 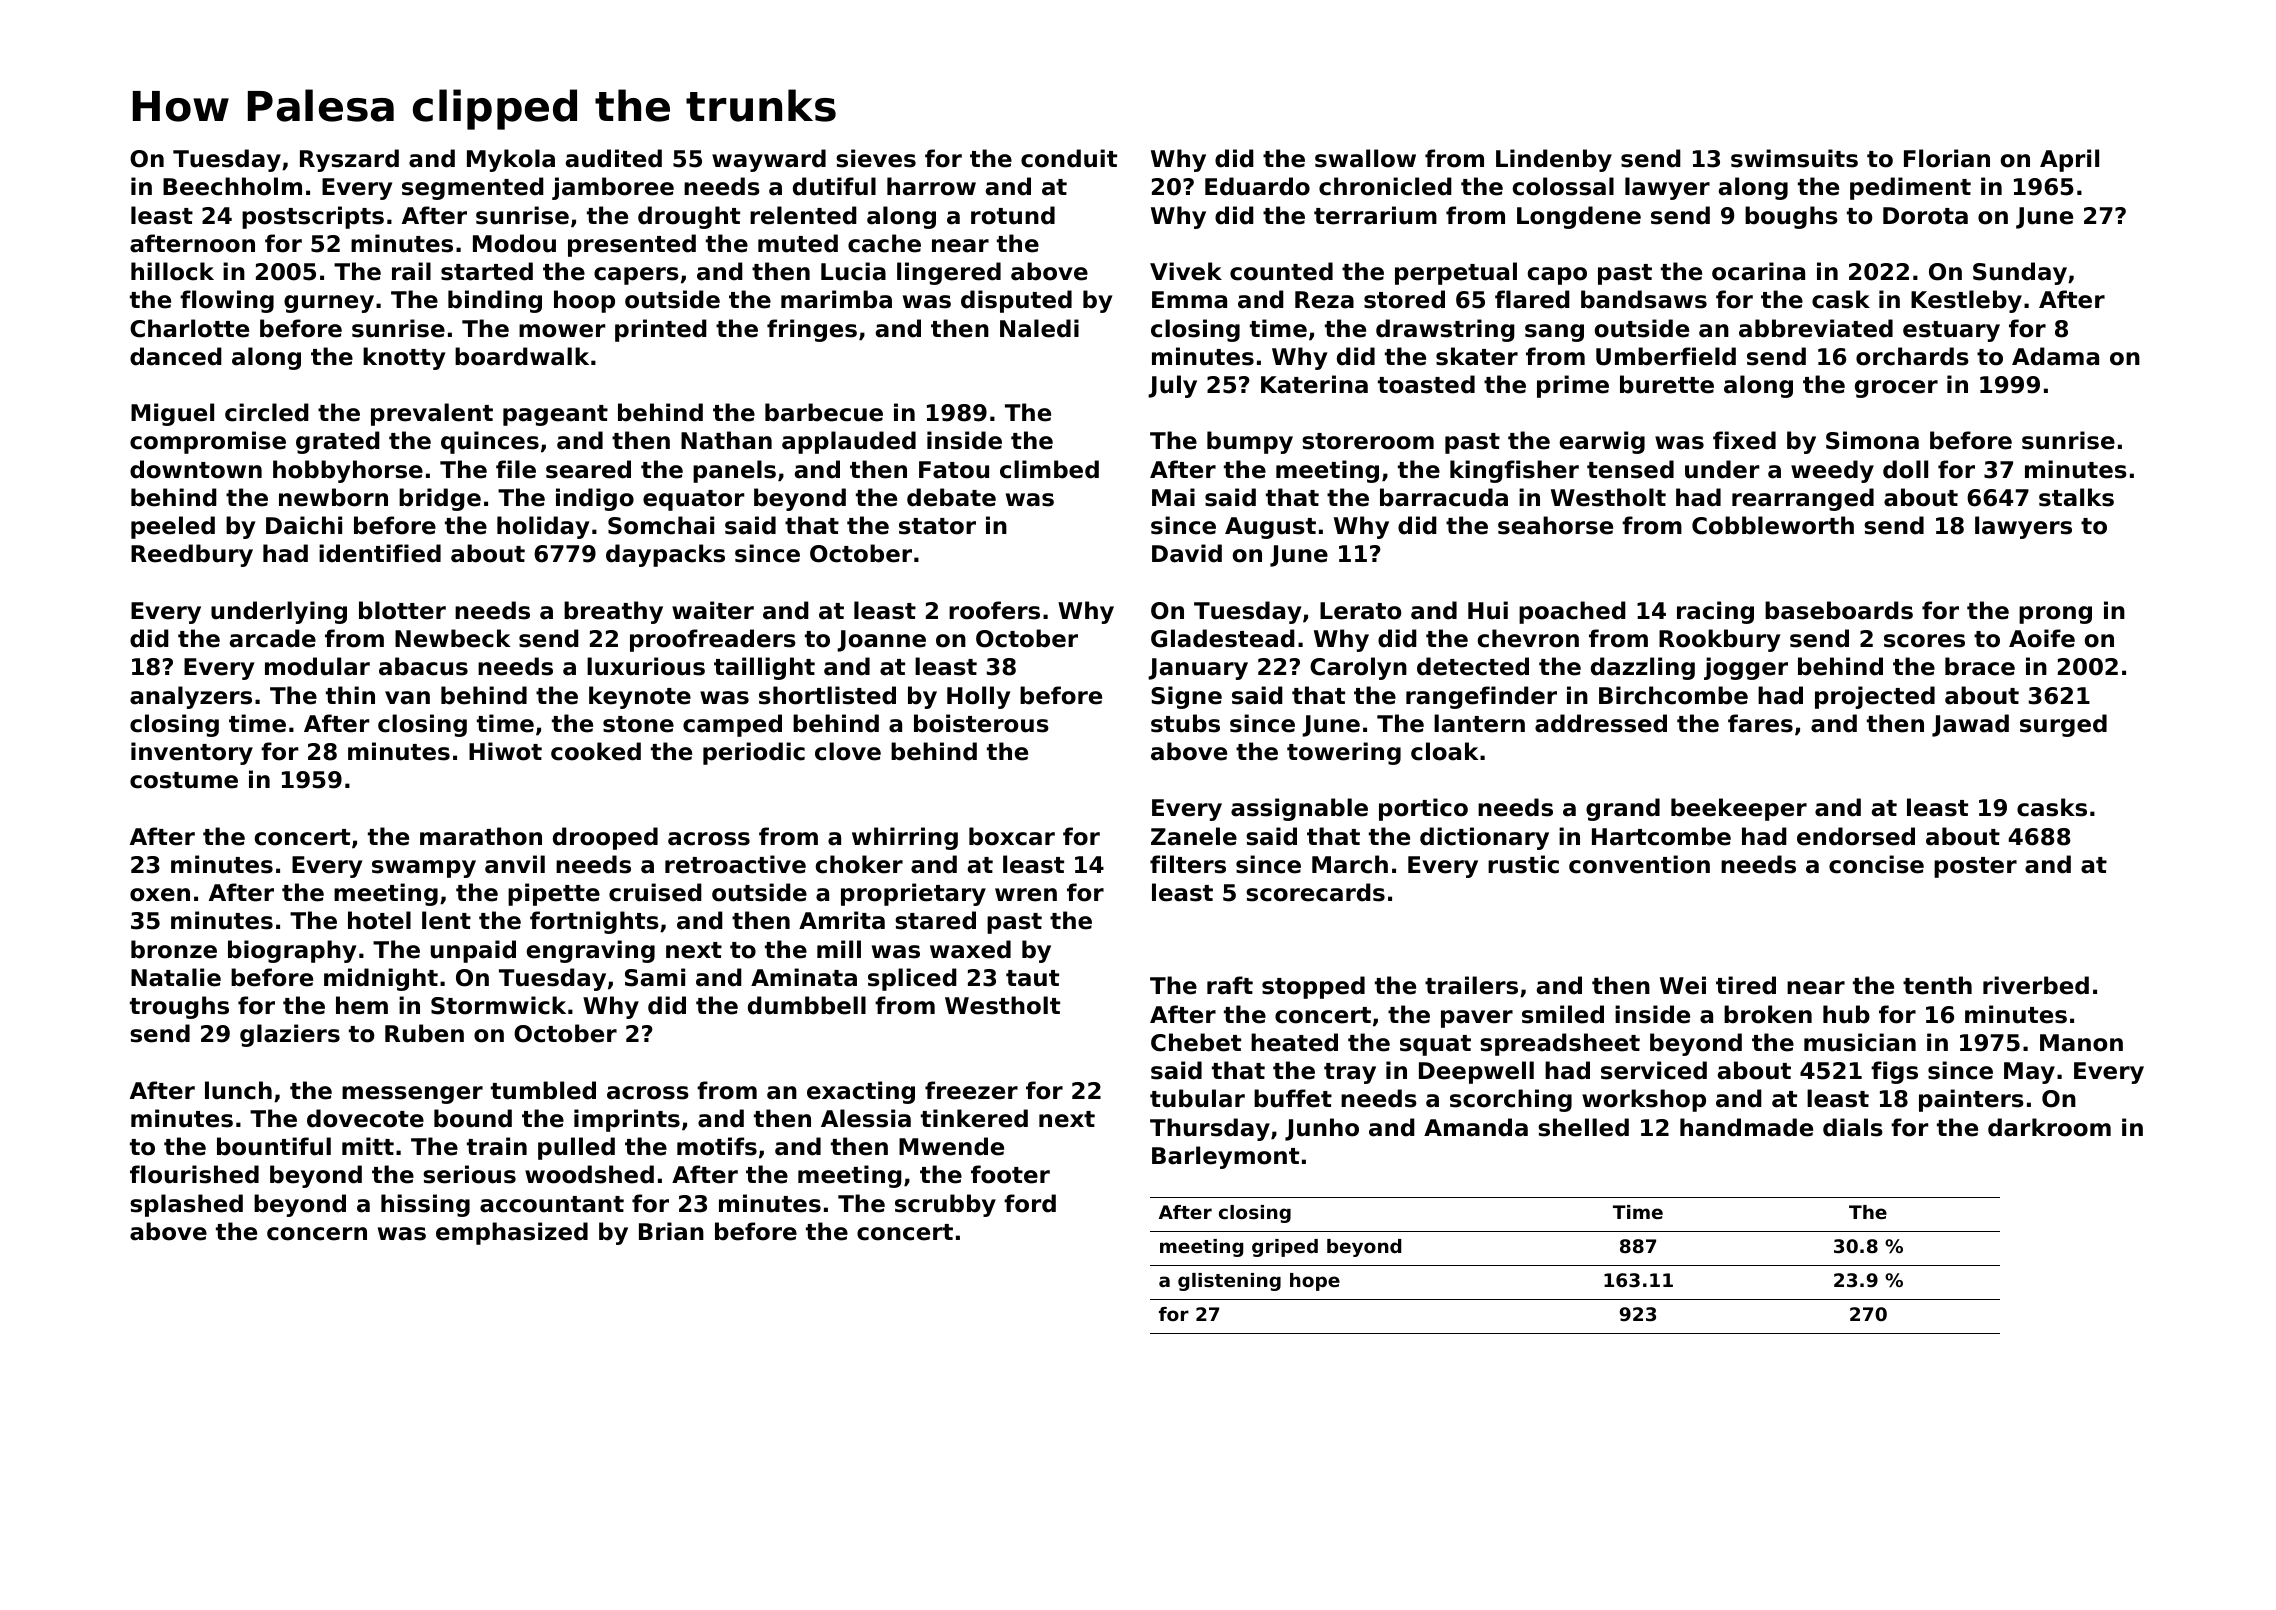 What do you see at coordinates (1853, 1127) in the screenshot?
I see `dials` at bounding box center [1853, 1127].
